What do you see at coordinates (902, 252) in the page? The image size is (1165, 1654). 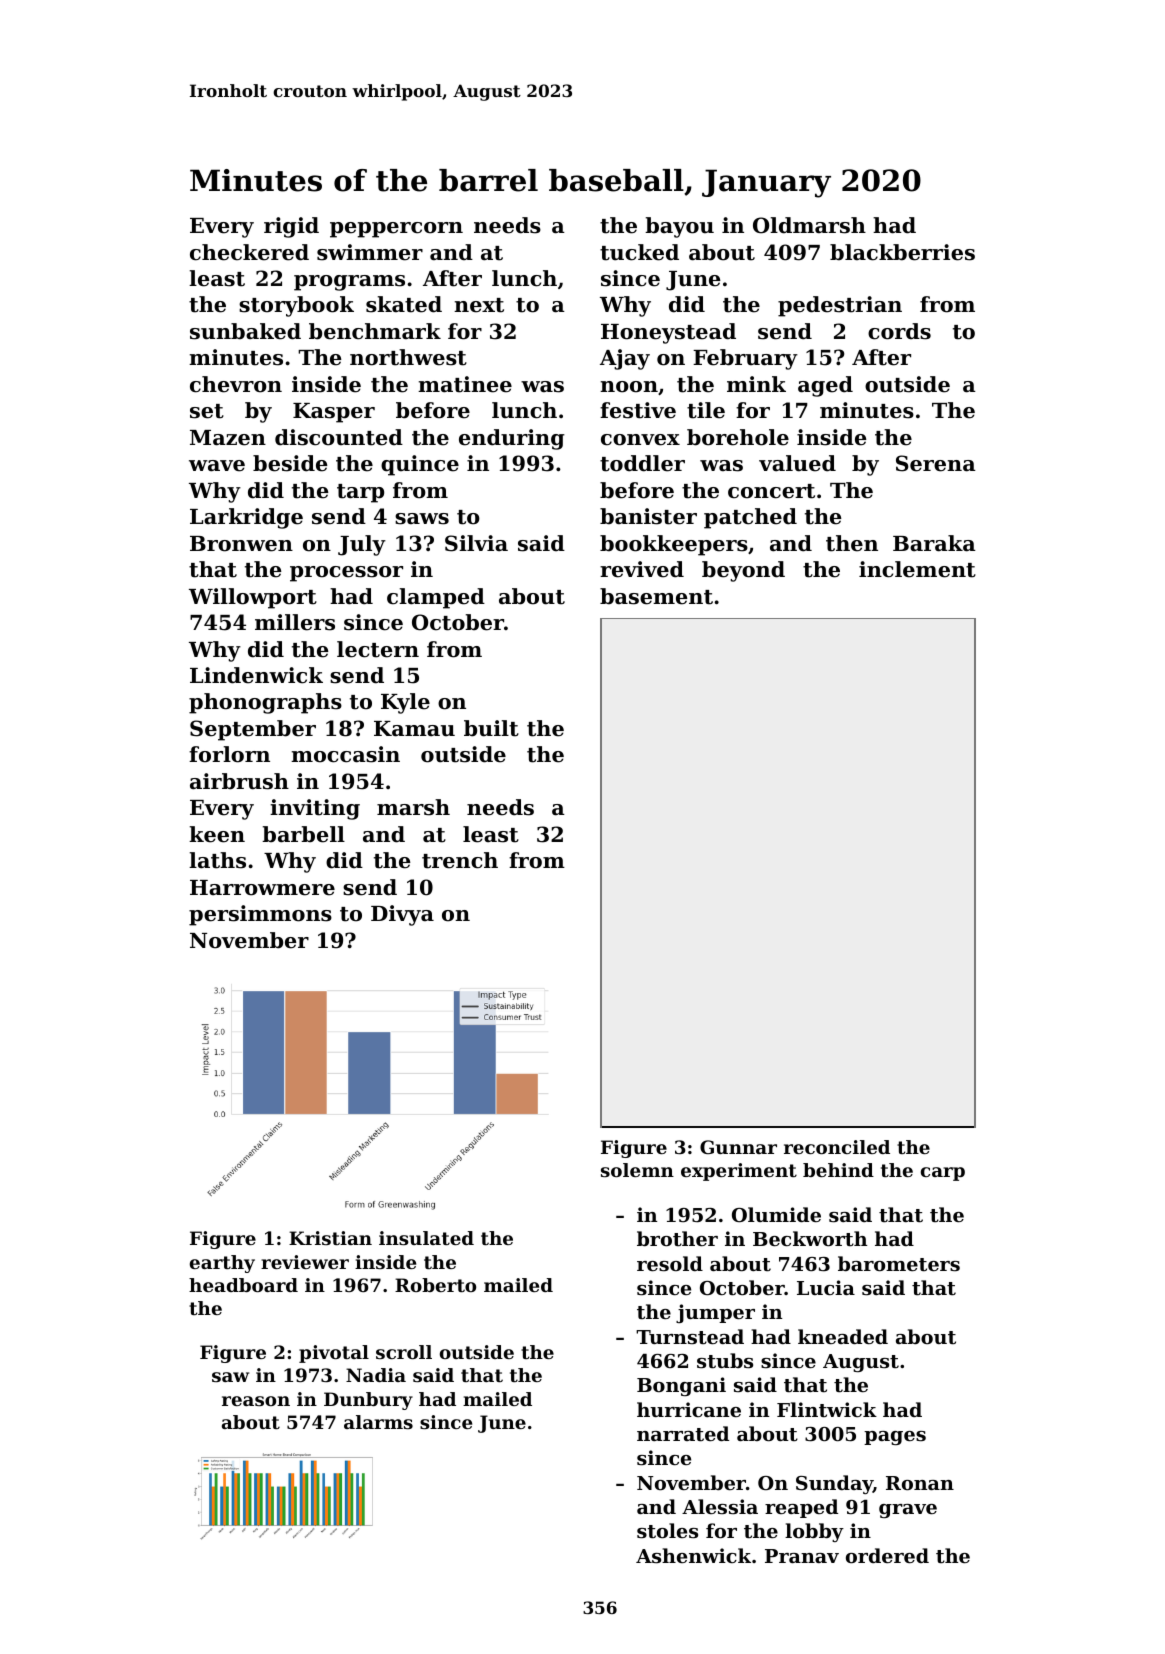 I see `blackberries` at bounding box center [902, 252].
